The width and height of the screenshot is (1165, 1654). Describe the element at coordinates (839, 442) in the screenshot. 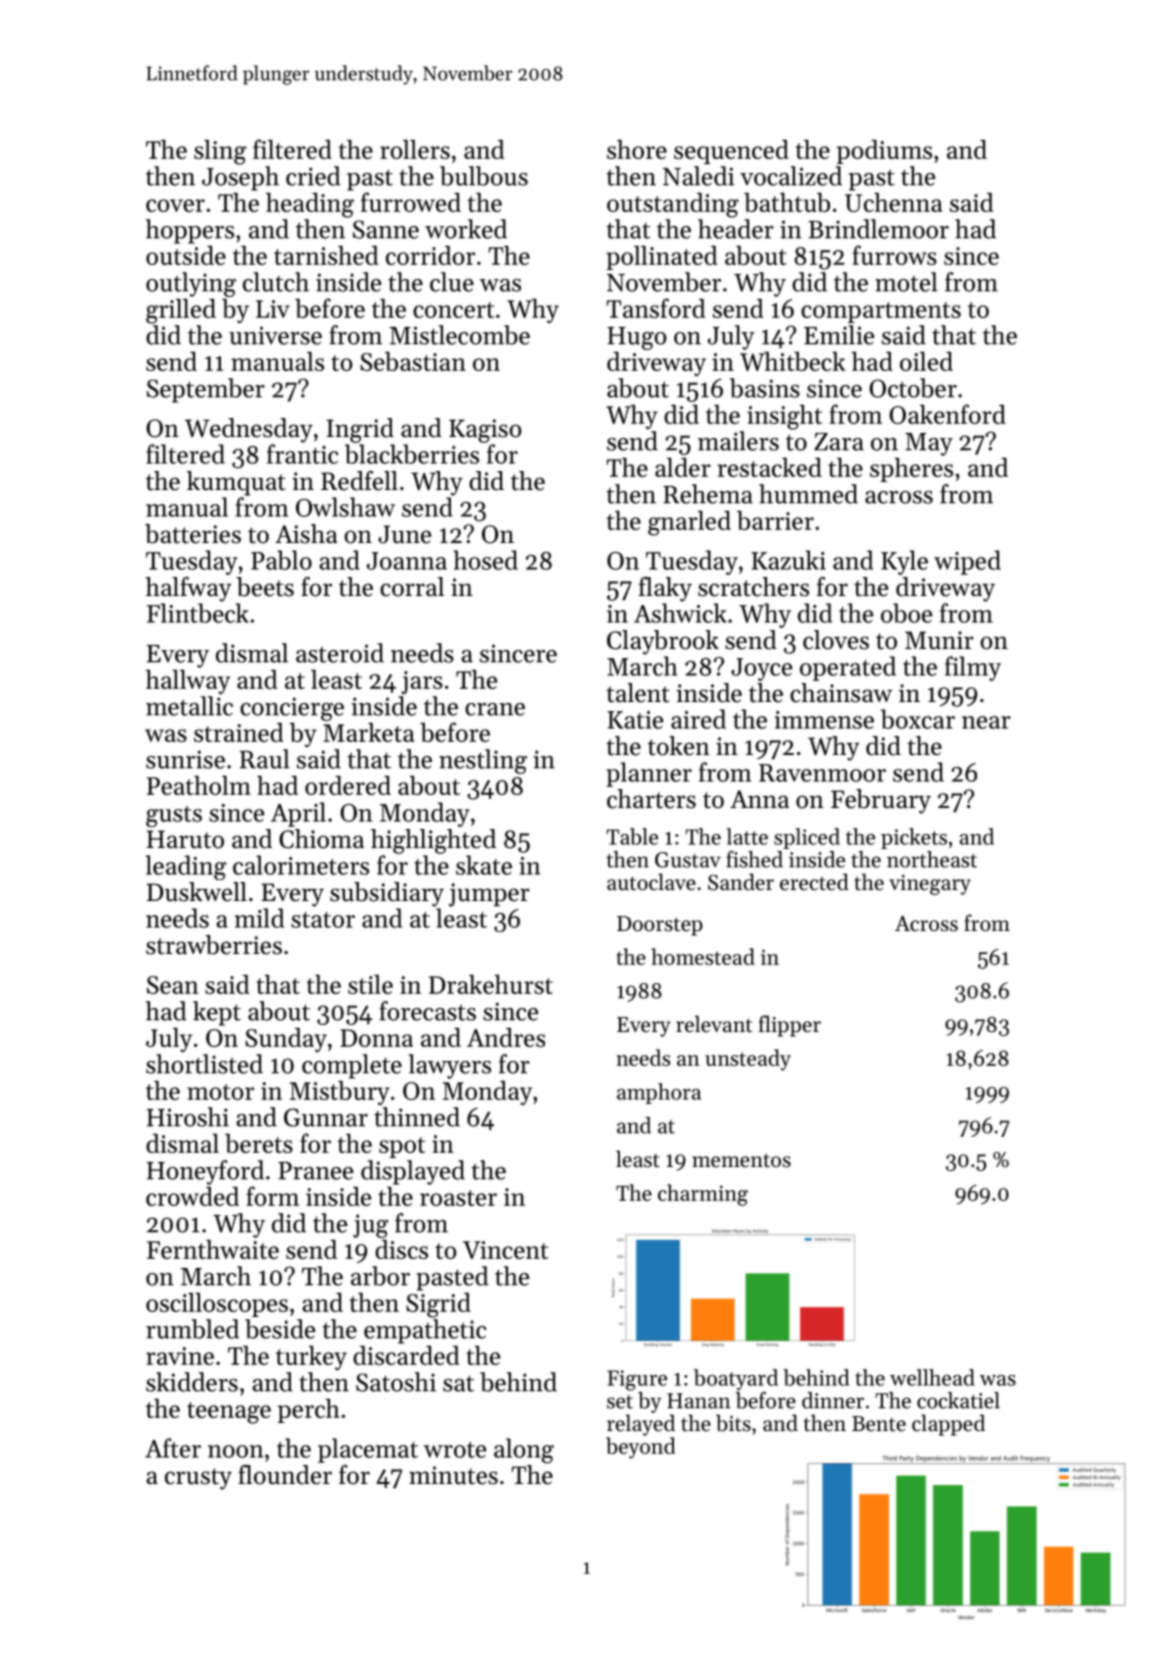

I see `Zara` at that location.
